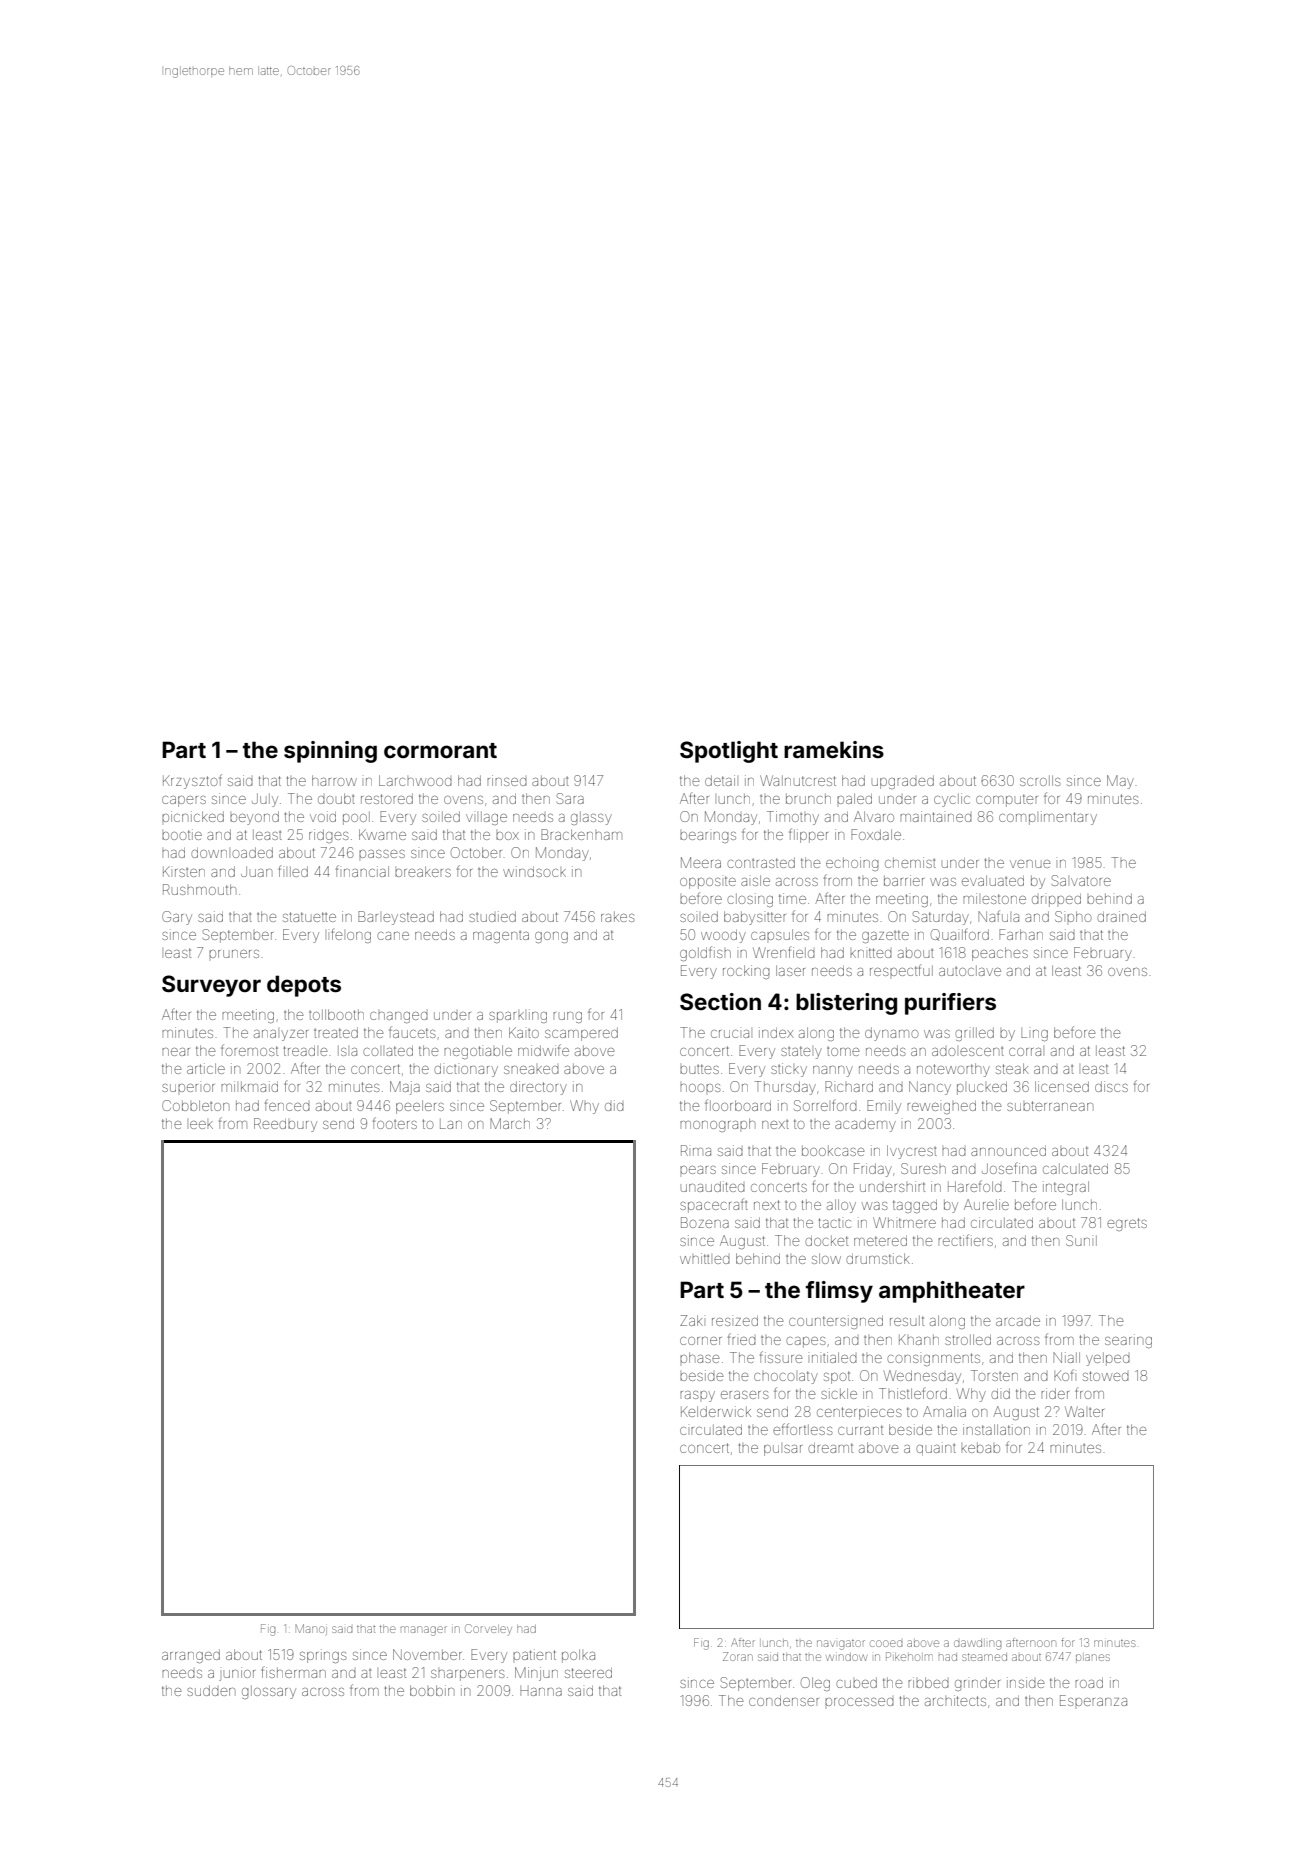  What do you see at coordinates (980, 1448) in the screenshot?
I see `kebab` at bounding box center [980, 1448].
